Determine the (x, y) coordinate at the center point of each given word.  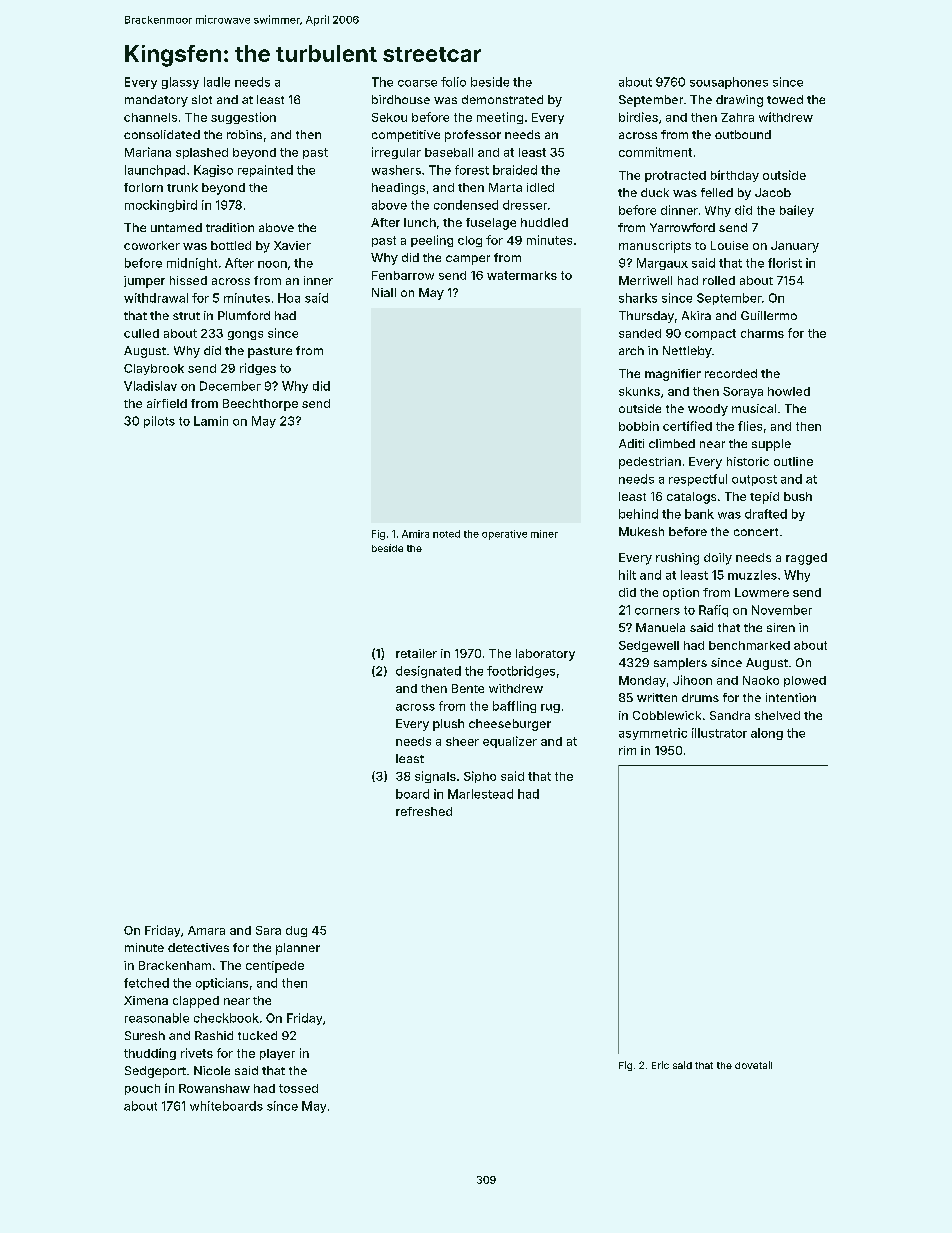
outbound (743, 134)
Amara (206, 930)
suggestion (243, 118)
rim (627, 750)
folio (453, 82)
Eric (660, 1065)
